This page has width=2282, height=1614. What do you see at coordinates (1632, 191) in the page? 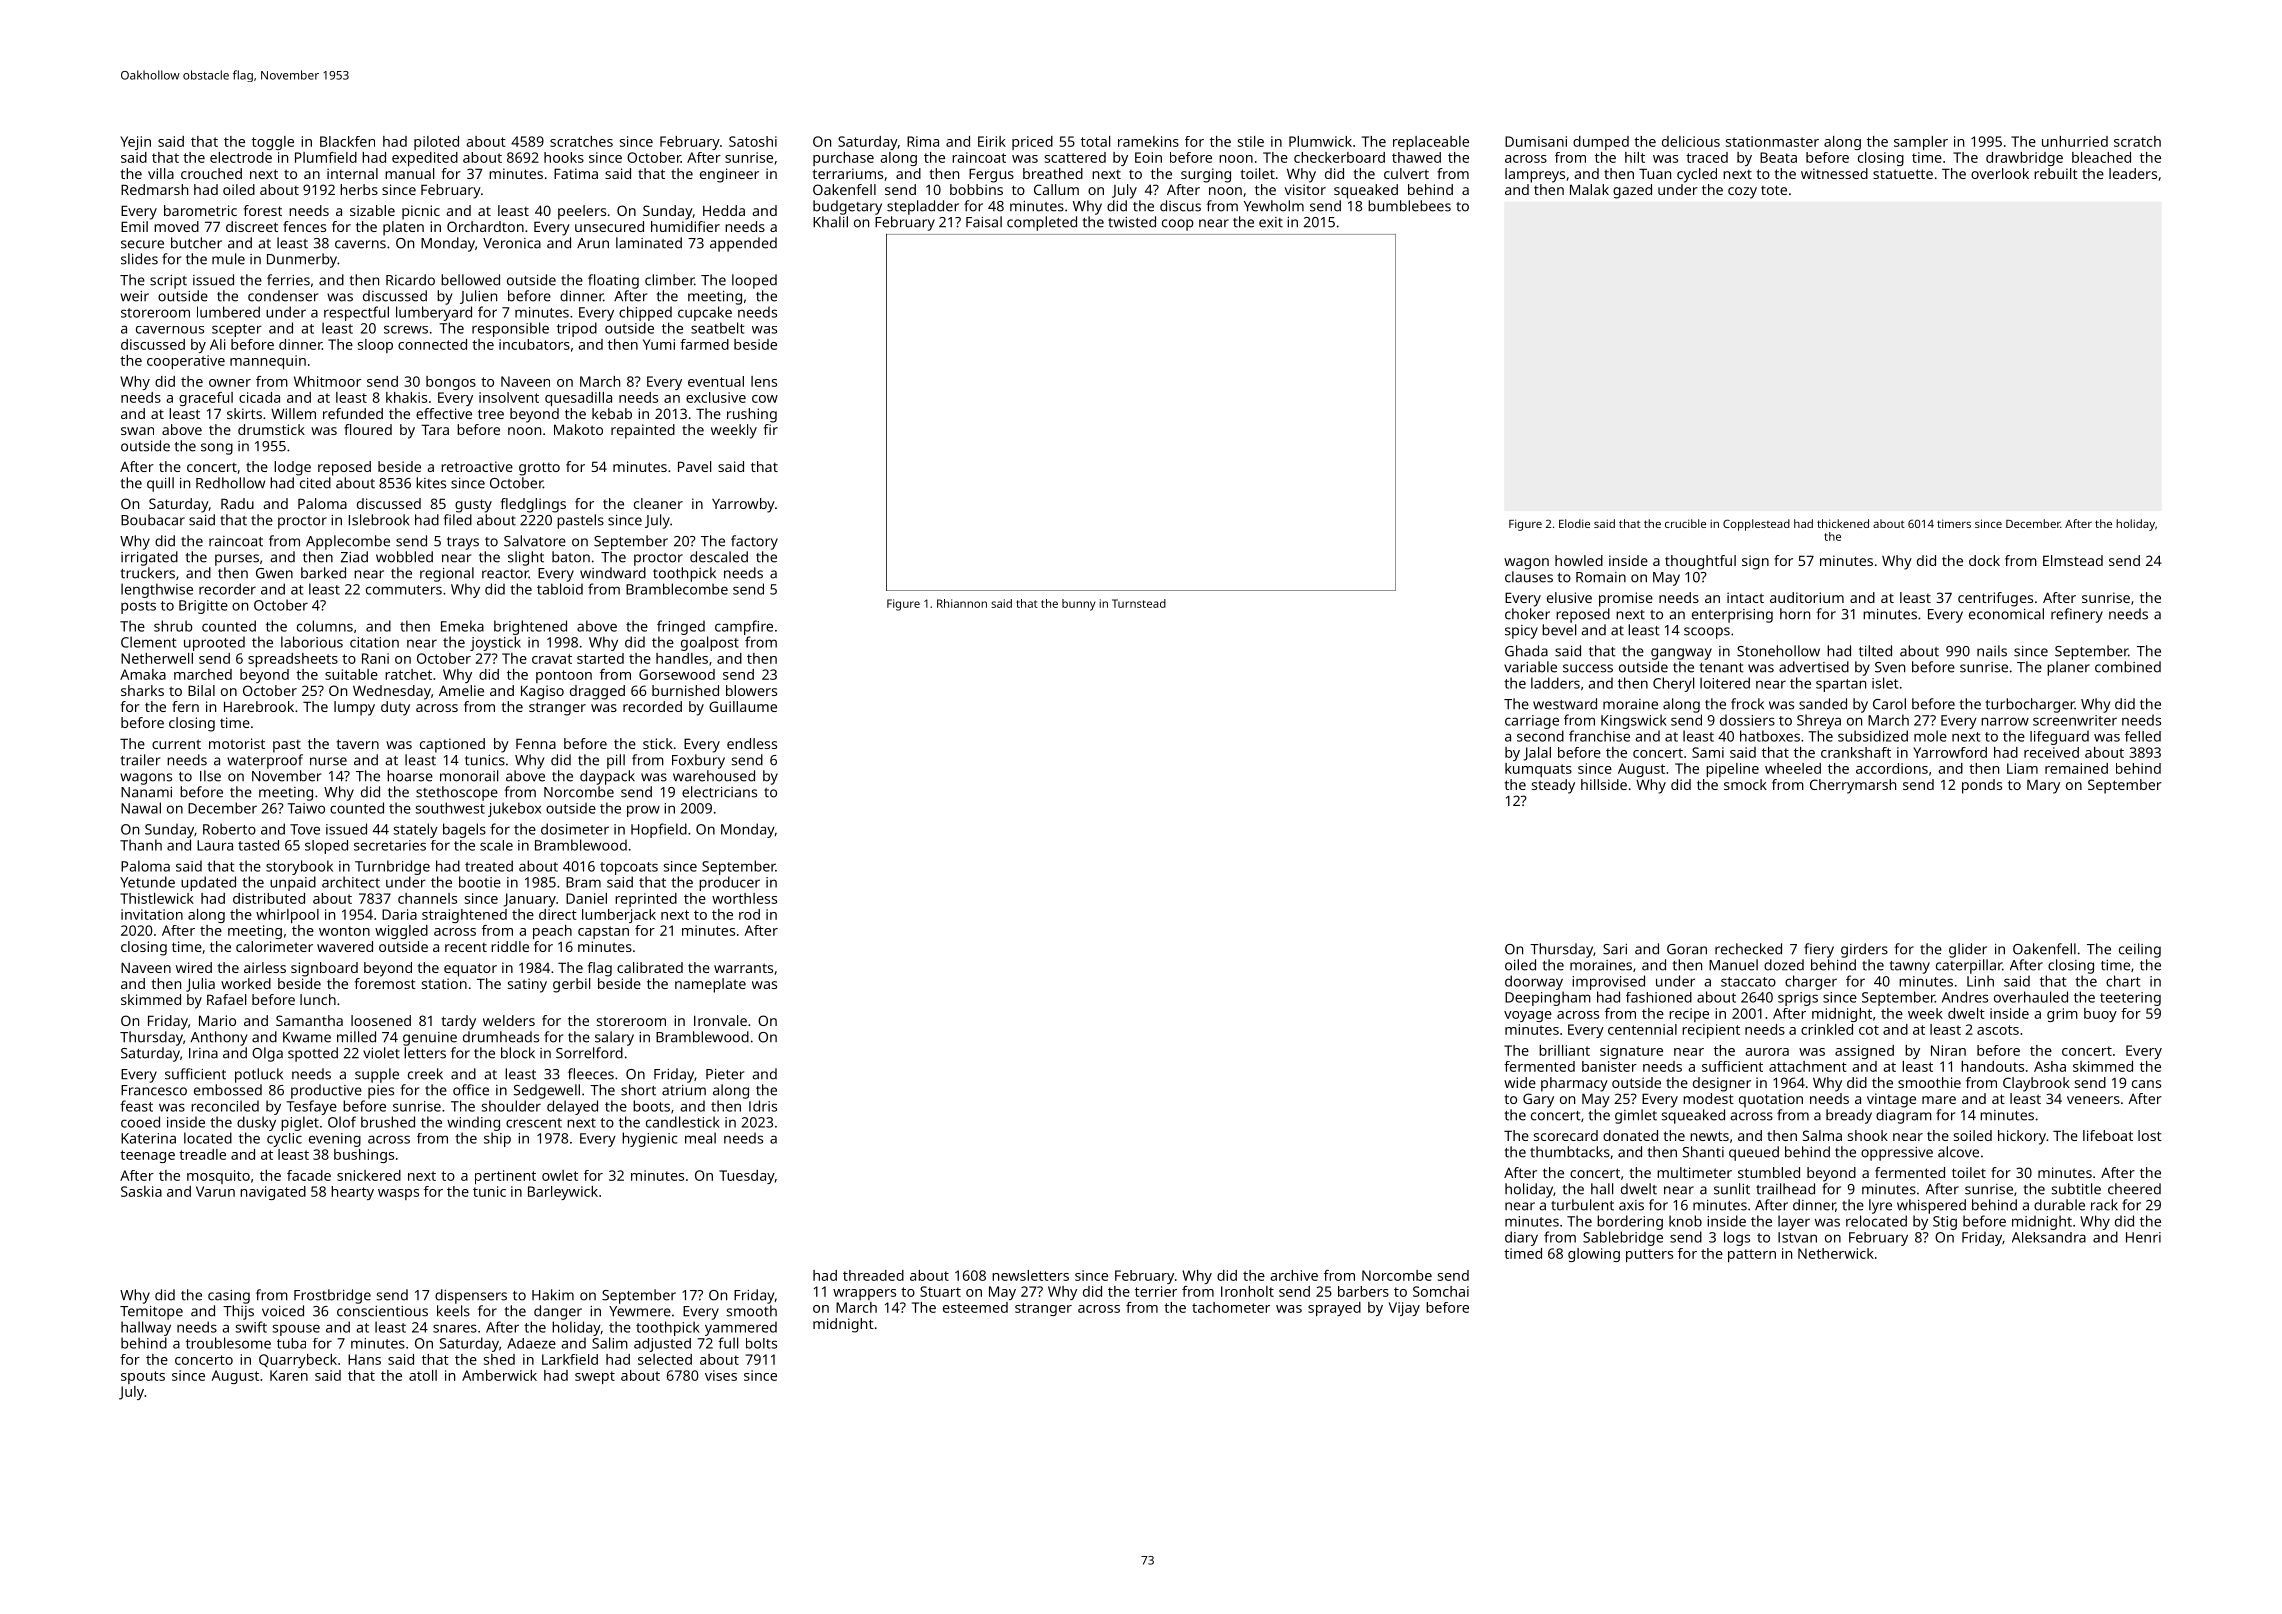
I see `gazed` at bounding box center [1632, 191].
